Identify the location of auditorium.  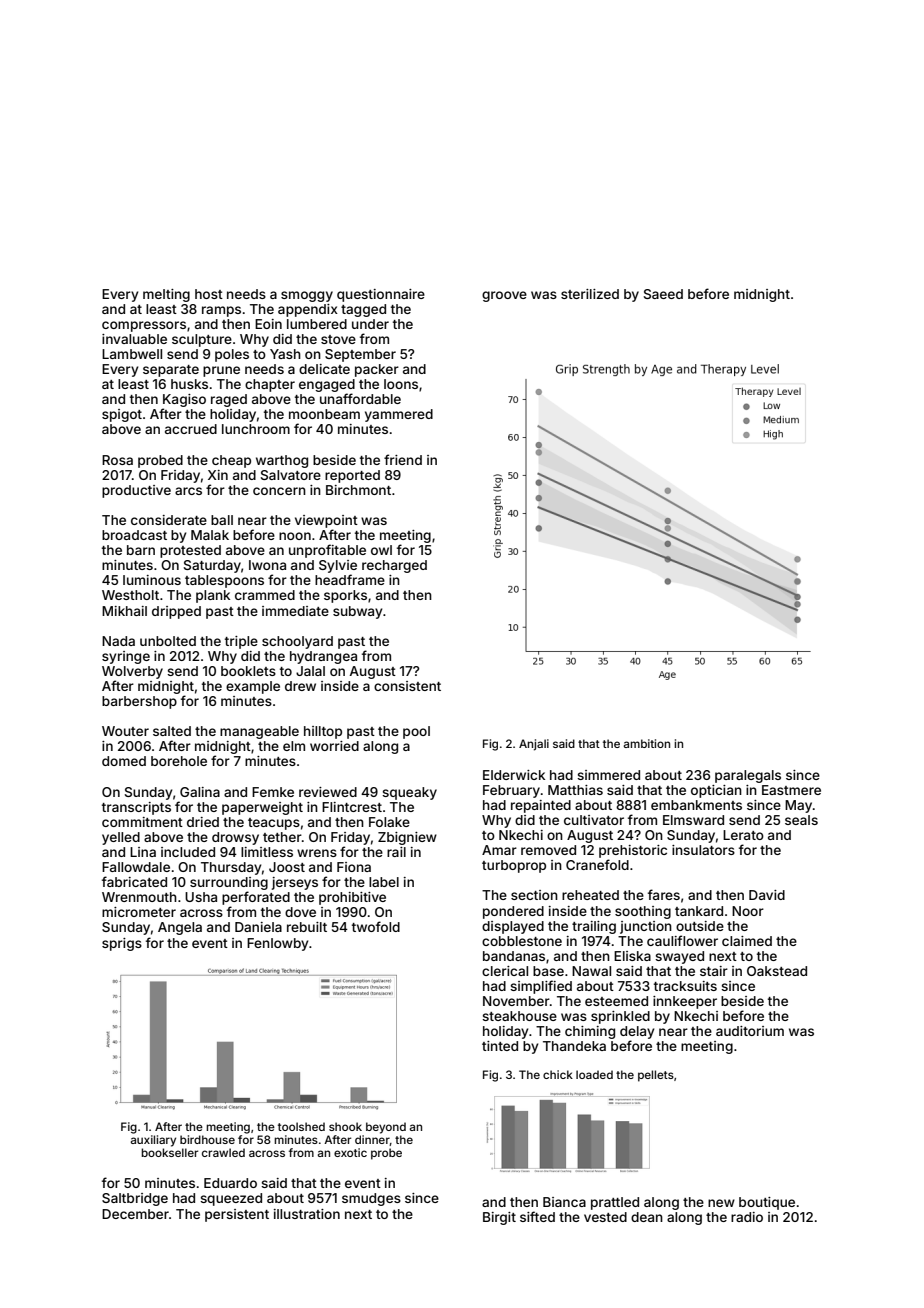
(750, 1031).
